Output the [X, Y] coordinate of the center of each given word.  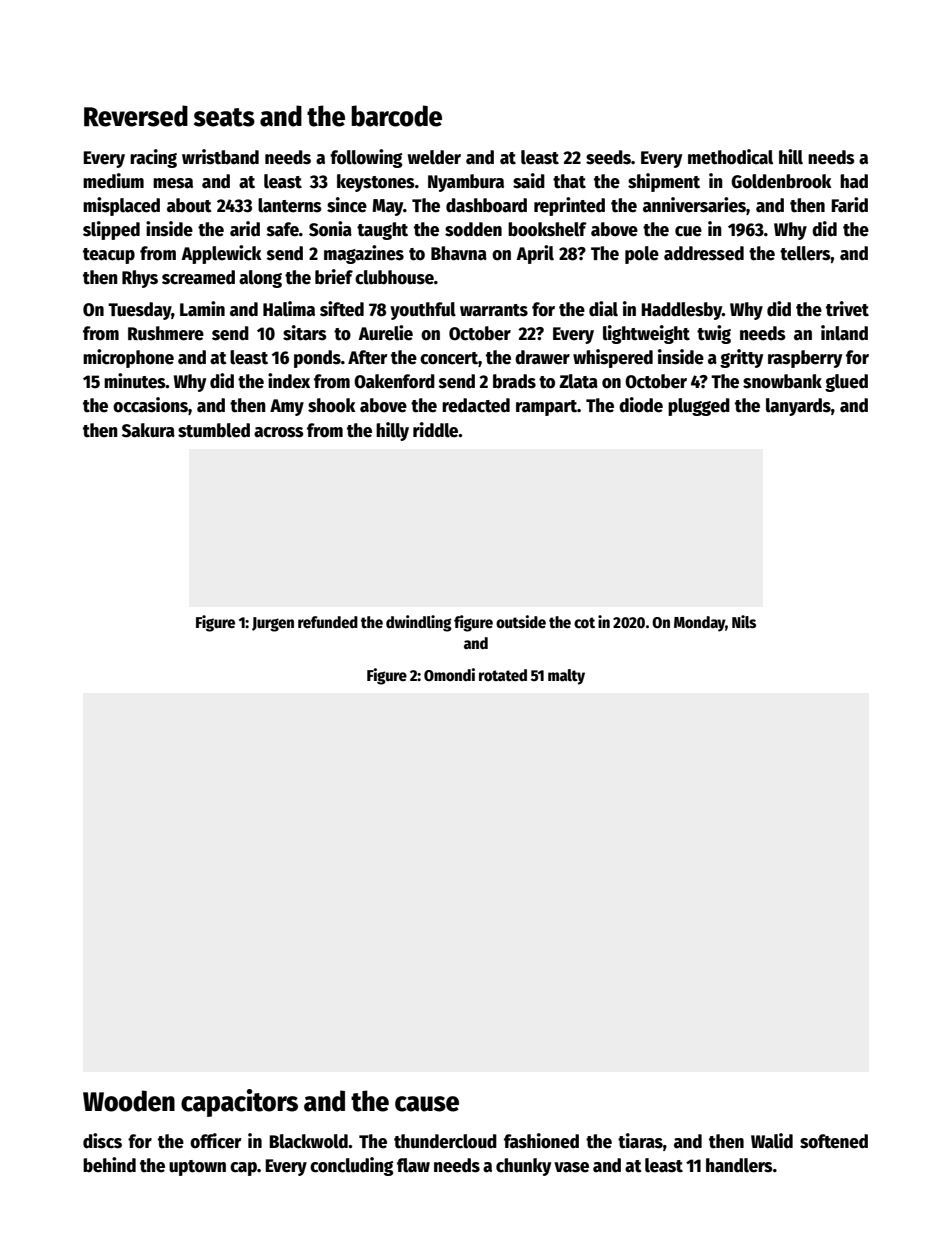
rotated [503, 675]
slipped [111, 230]
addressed [704, 253]
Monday [700, 624]
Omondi [449, 674]
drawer [542, 357]
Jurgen [273, 624]
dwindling [419, 623]
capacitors [239, 1103]
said [529, 181]
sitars [305, 333]
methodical [730, 157]
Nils [744, 621]
